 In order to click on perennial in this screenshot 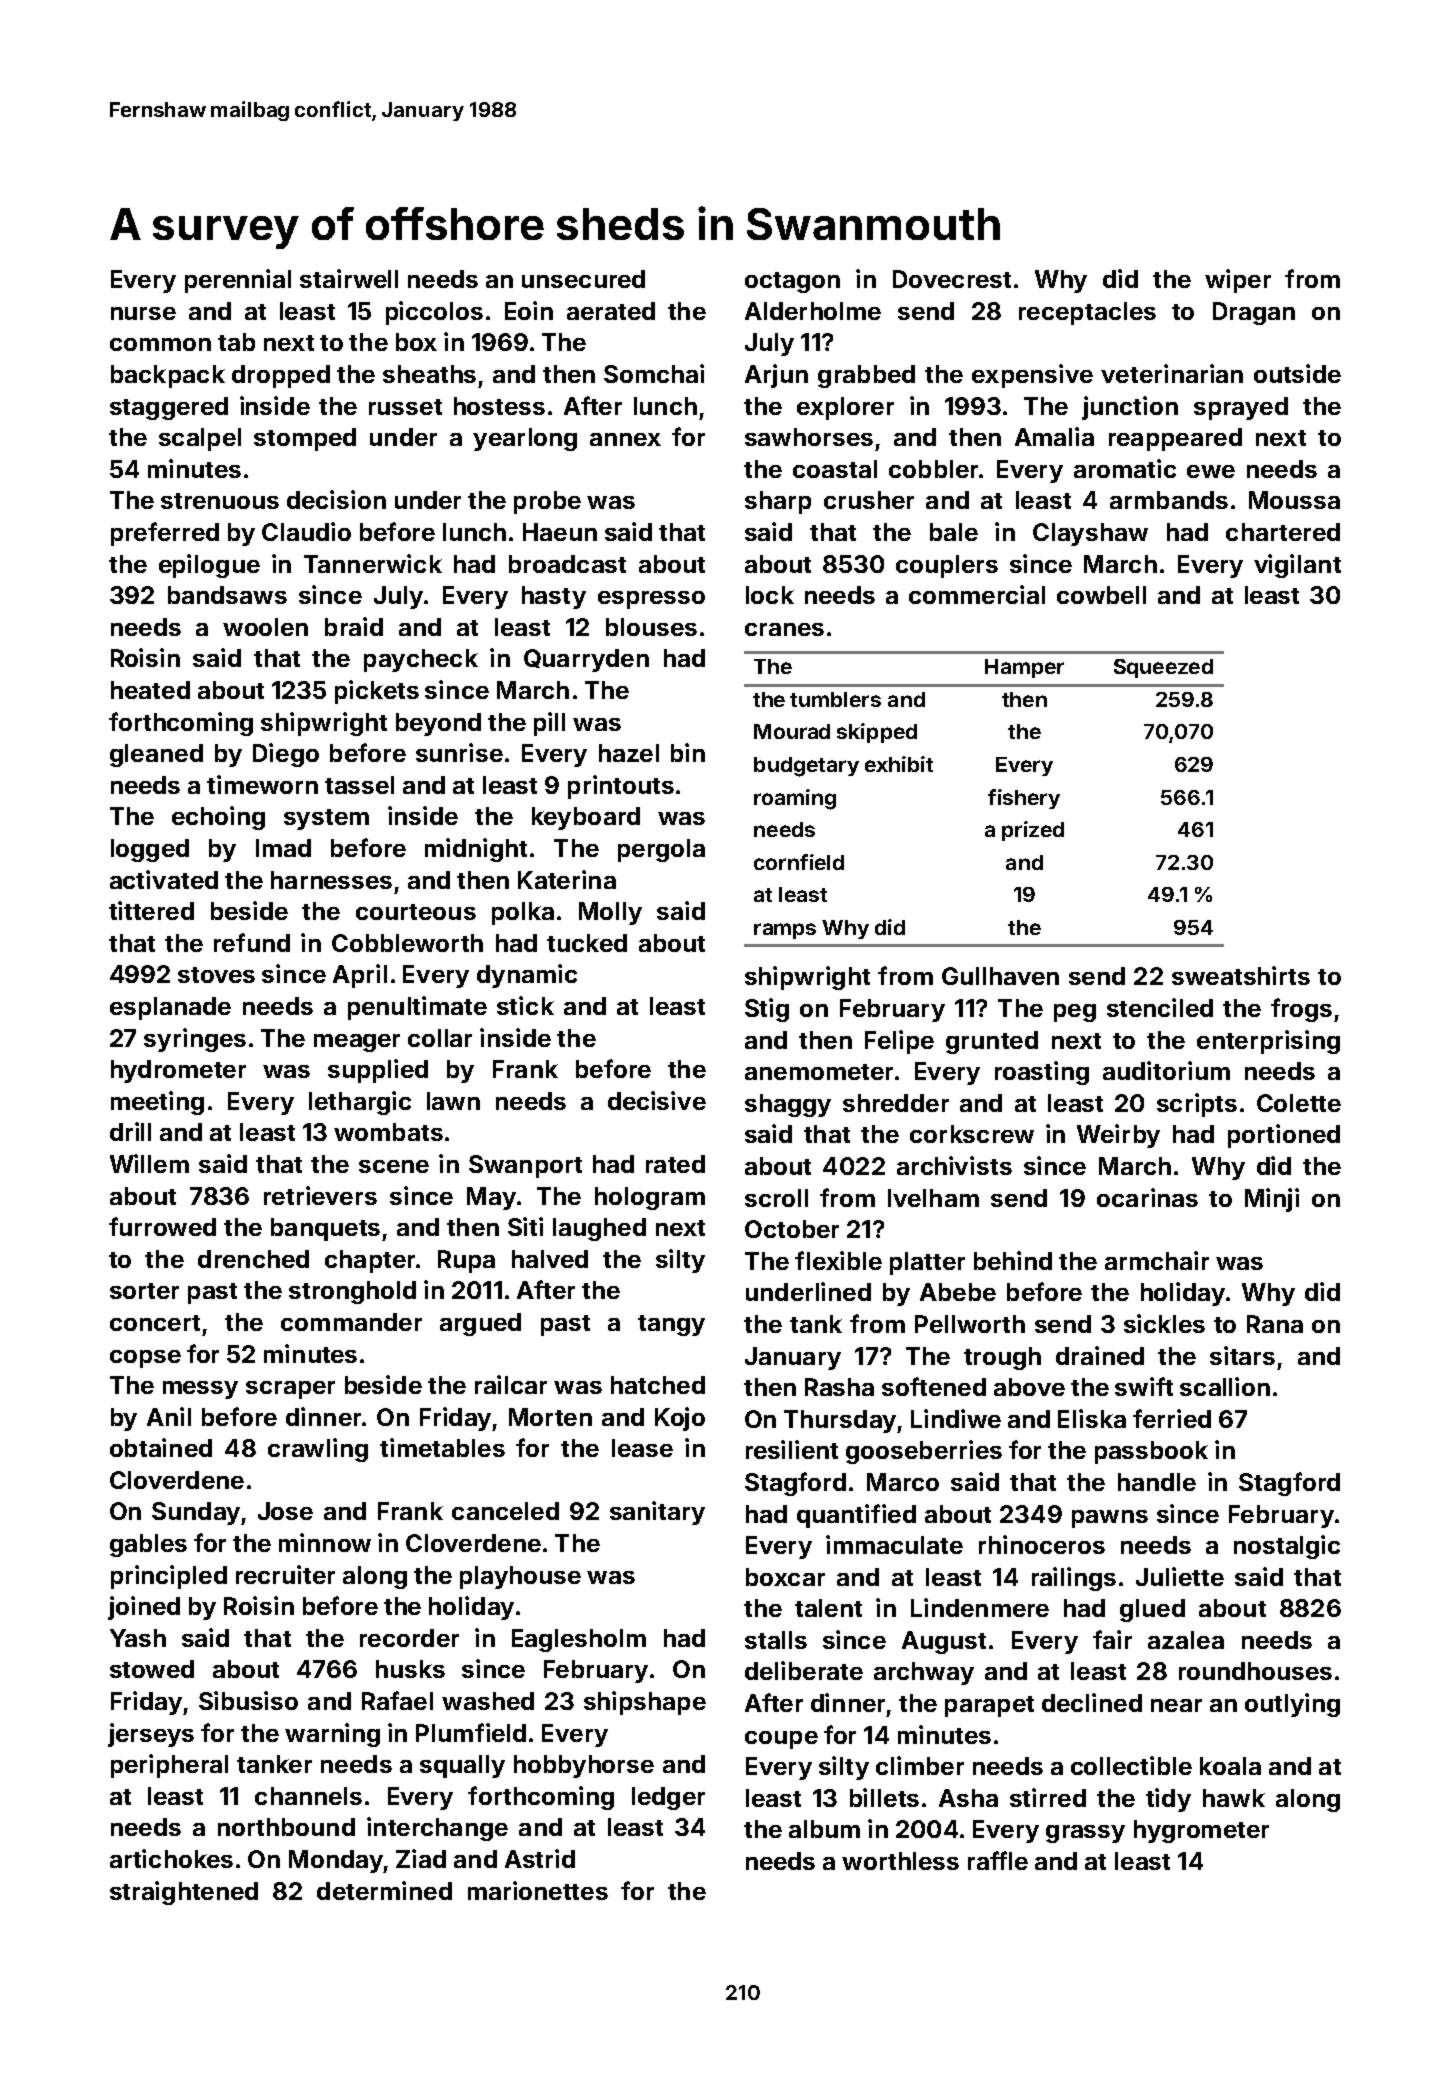, I will do `click(238, 281)`.
